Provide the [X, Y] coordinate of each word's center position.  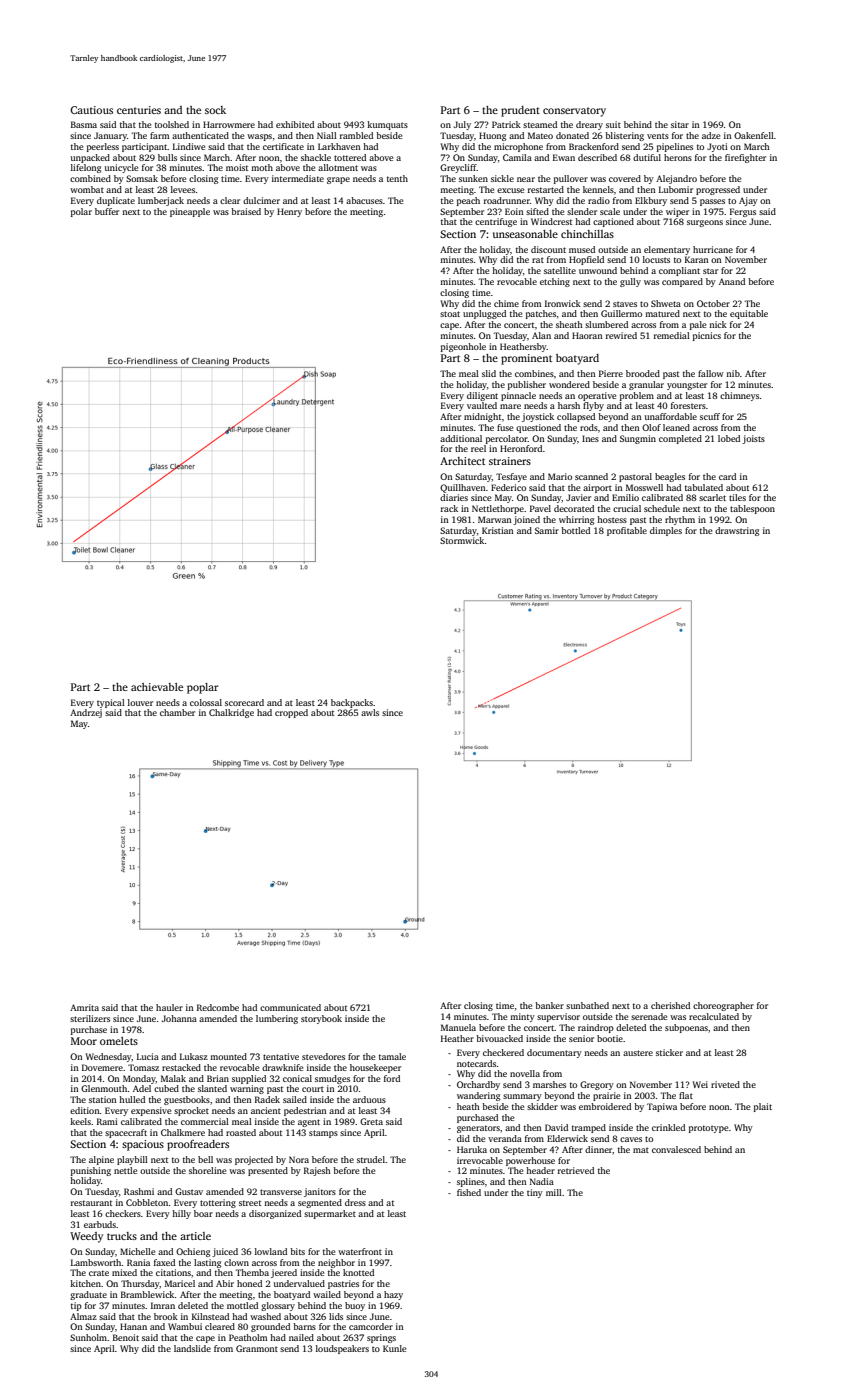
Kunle [394, 1348]
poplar [202, 688]
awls [370, 712]
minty [522, 1017]
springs [381, 1338]
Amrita [84, 1007]
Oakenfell [754, 135]
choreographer [723, 1006]
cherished [670, 1005]
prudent [520, 111]
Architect [462, 461]
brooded [643, 373]
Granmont [257, 1348]
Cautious [91, 110]
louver [140, 702]
